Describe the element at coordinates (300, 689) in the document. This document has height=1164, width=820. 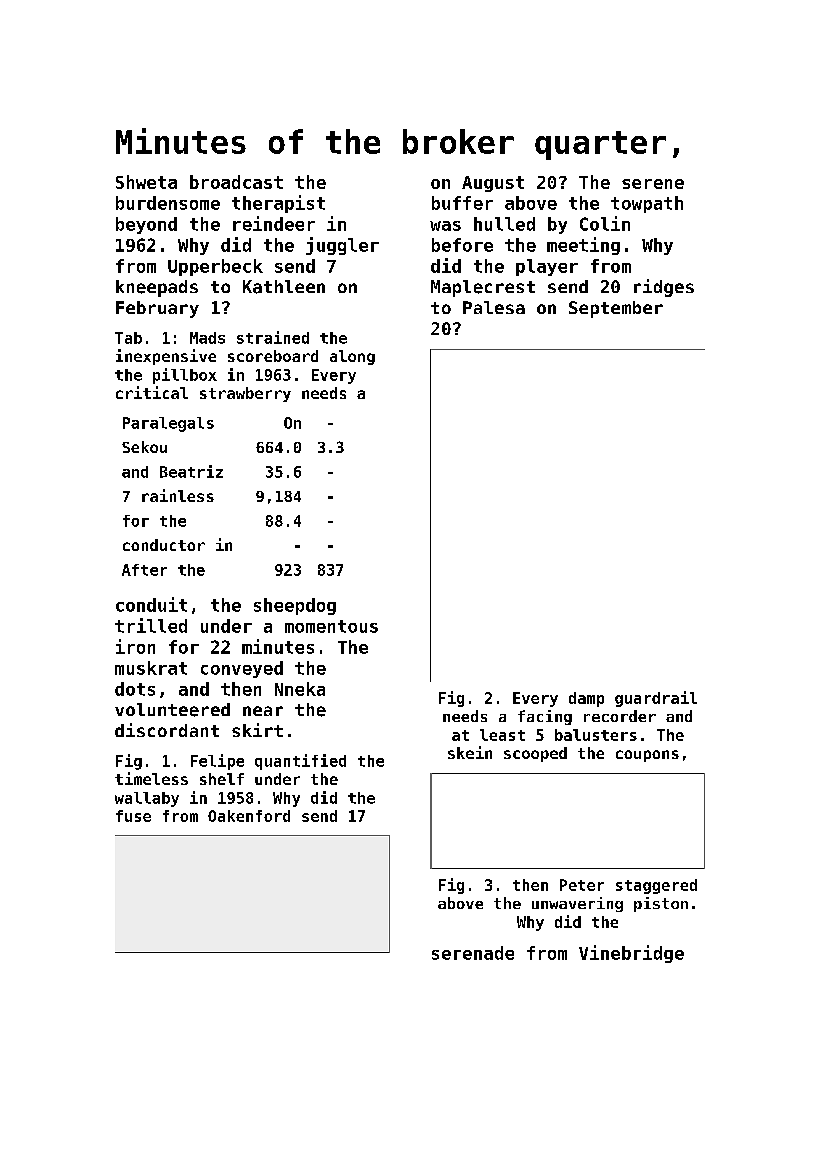
I see `Nneka` at that location.
